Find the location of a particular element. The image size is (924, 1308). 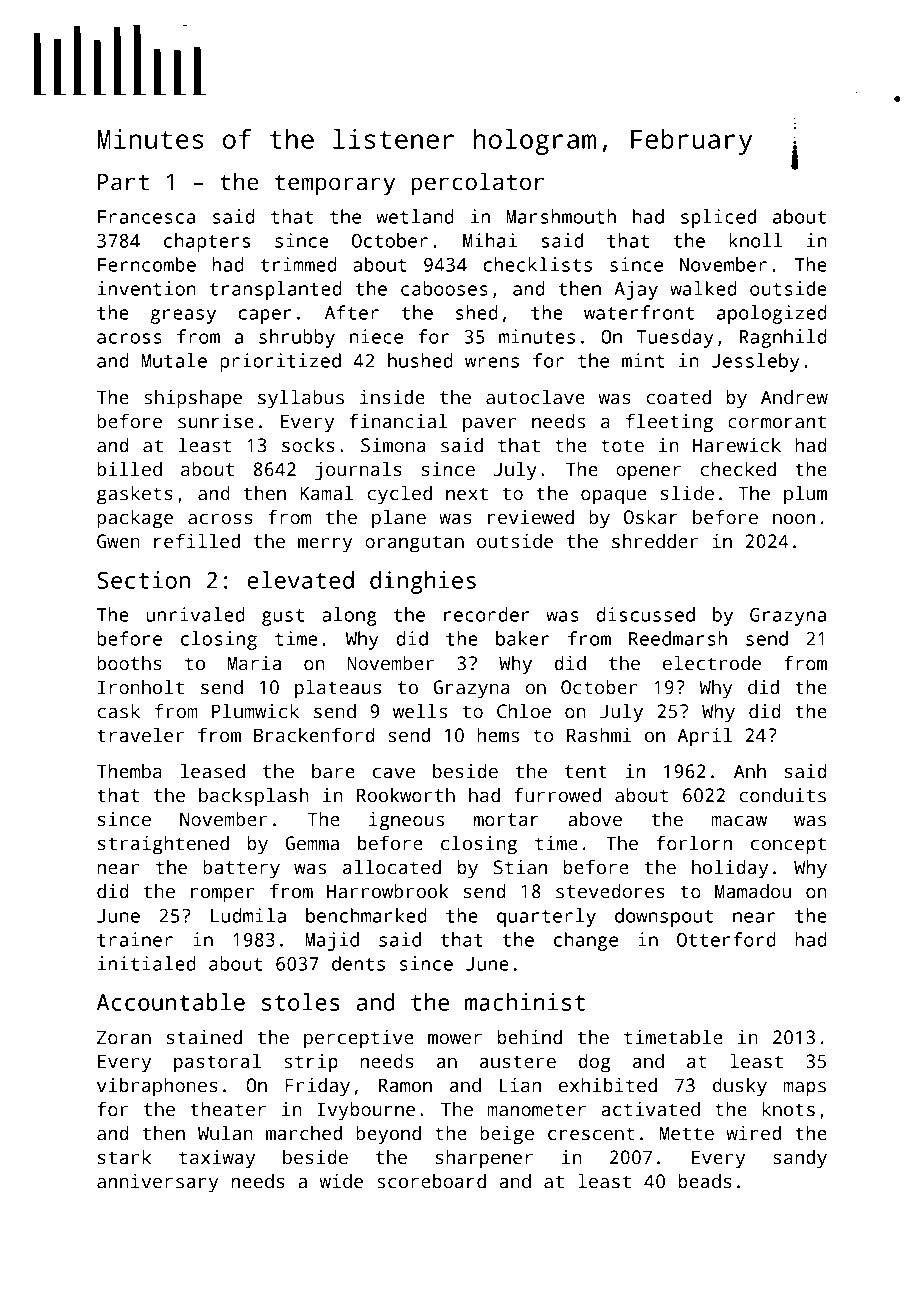

noon is located at coordinates (794, 519).
